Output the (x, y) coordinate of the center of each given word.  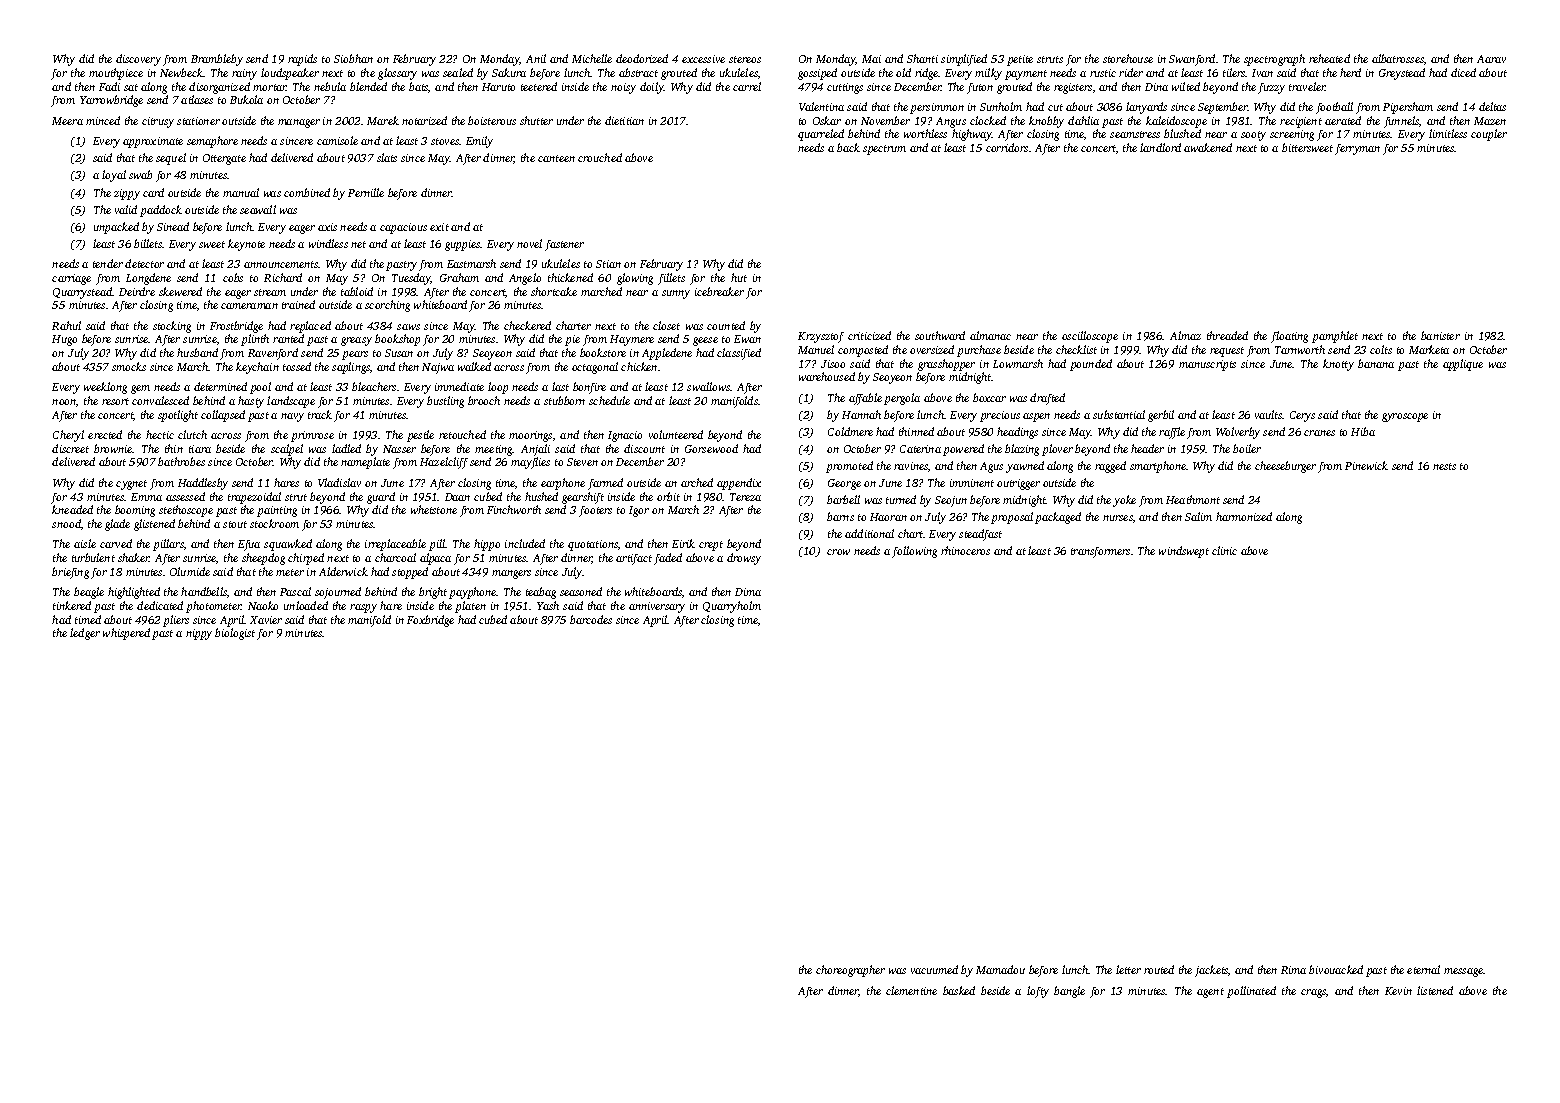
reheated (1329, 58)
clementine (911, 990)
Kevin (1398, 991)
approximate (153, 142)
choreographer (850, 971)
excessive (703, 59)
